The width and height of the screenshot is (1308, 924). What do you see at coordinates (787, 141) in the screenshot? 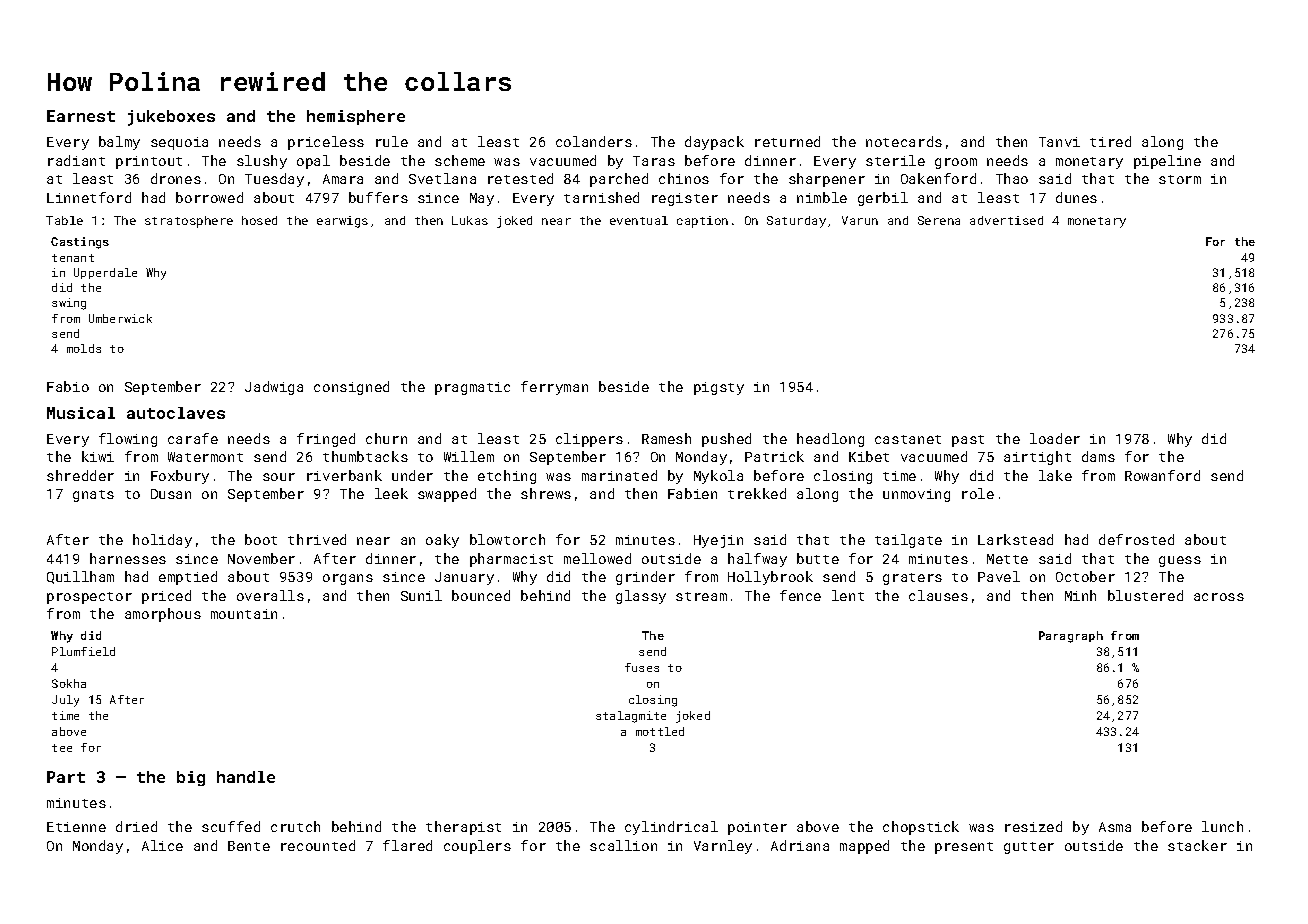
I see `returned` at bounding box center [787, 141].
